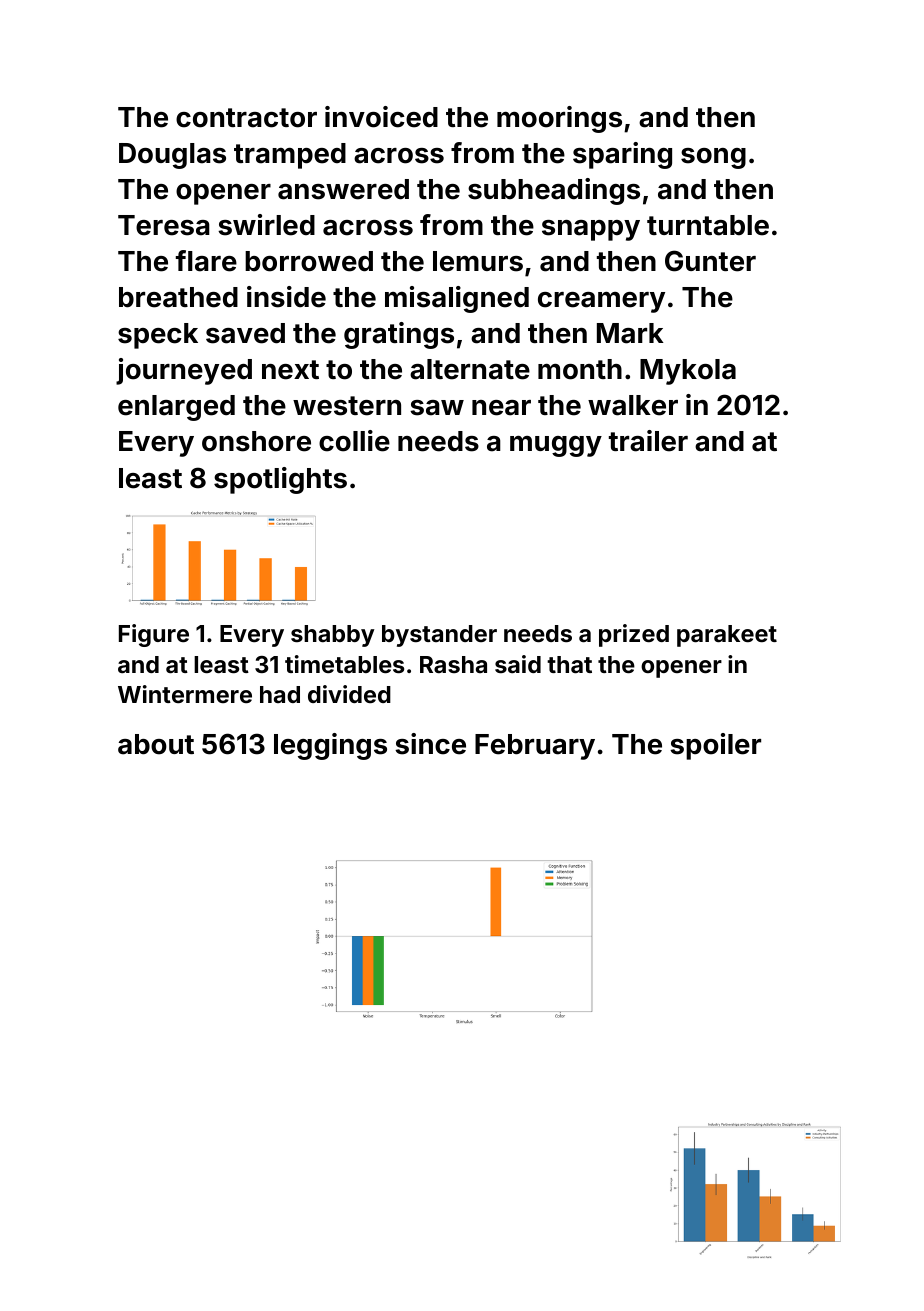 The width and height of the screenshot is (924, 1311). I want to click on breathed, so click(178, 297).
